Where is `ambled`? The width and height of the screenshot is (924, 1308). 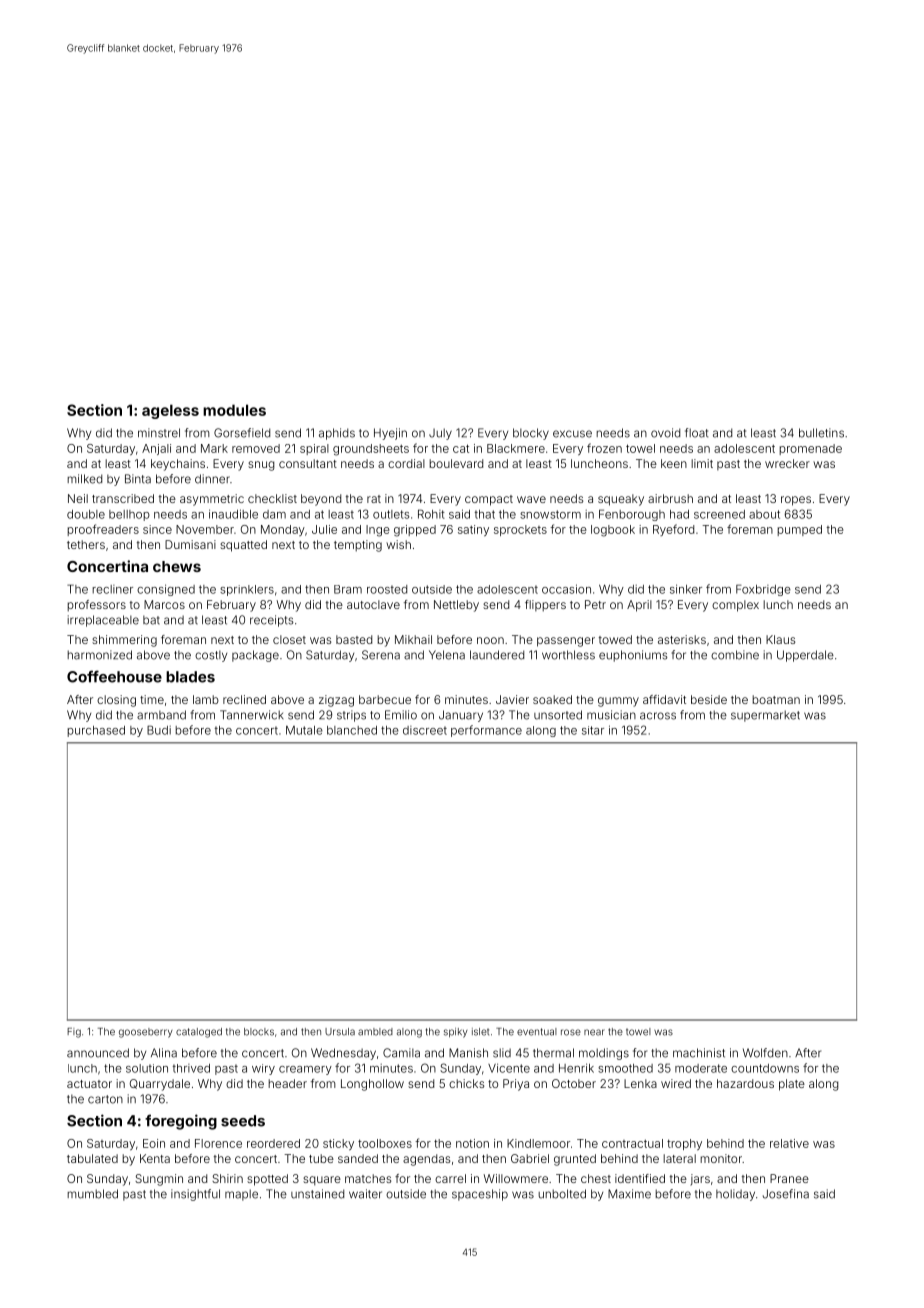
ambled is located at coordinates (375, 1032).
